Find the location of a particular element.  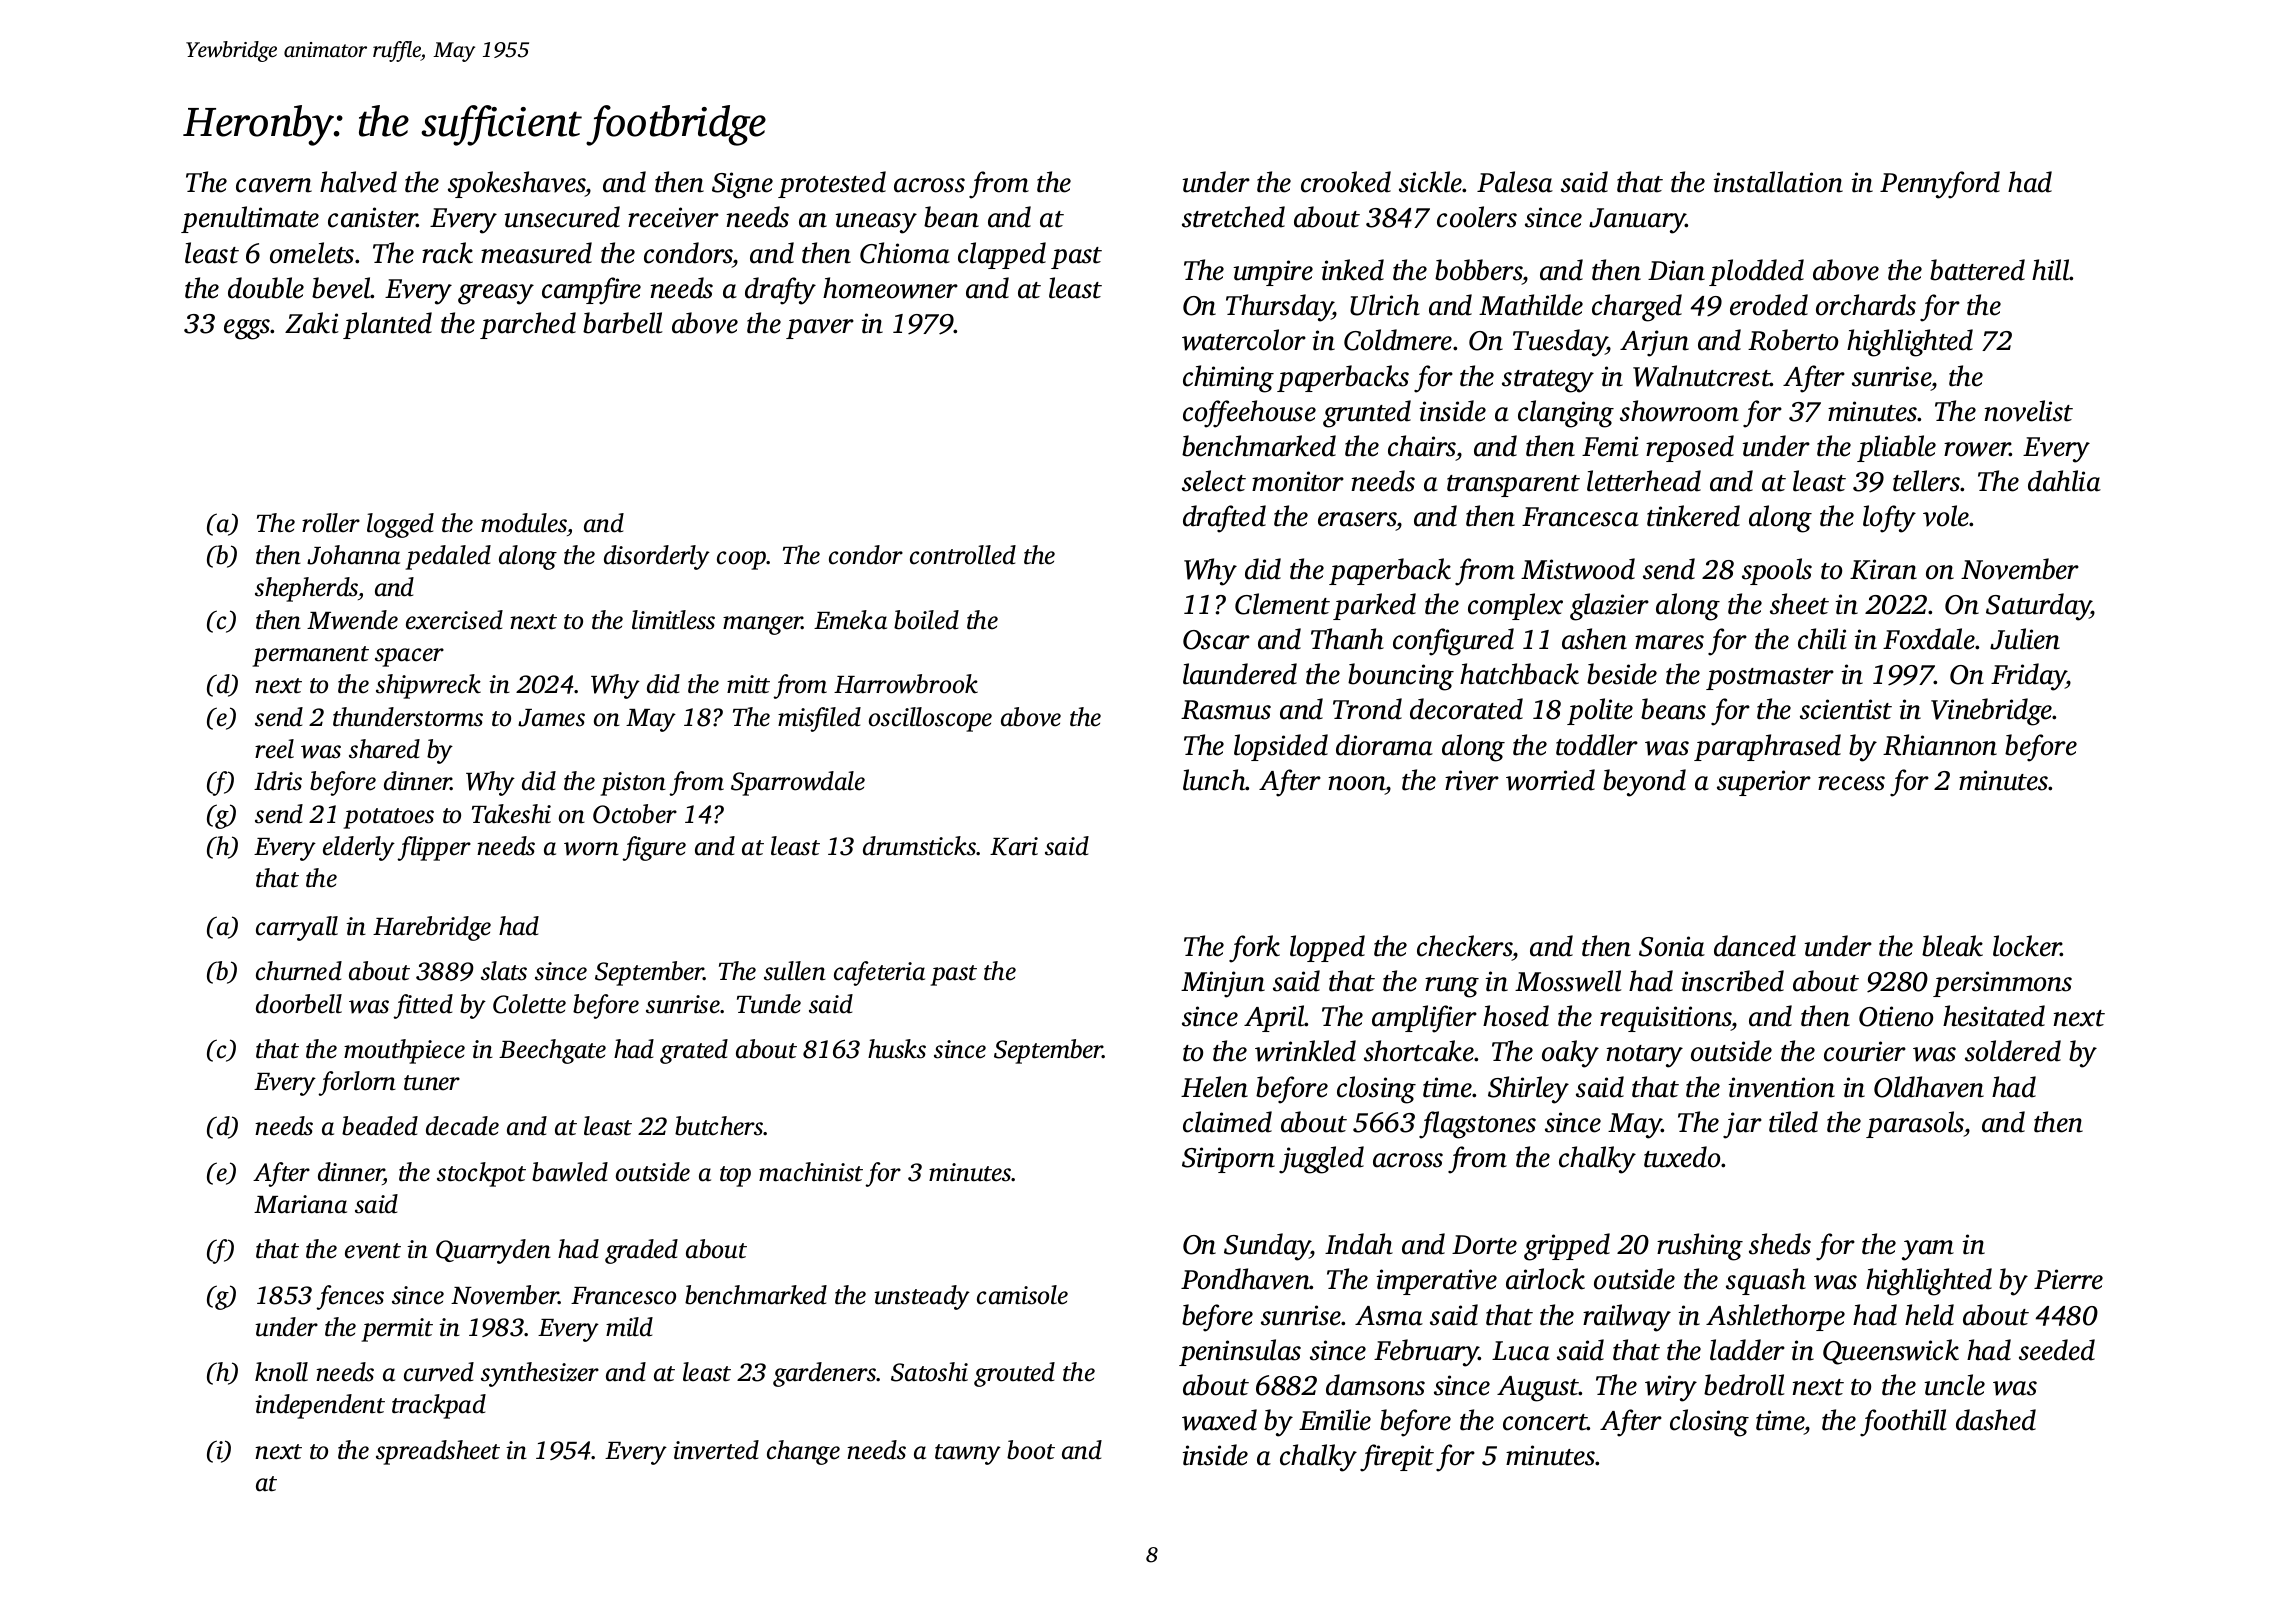

permanent is located at coordinates (310, 656).
